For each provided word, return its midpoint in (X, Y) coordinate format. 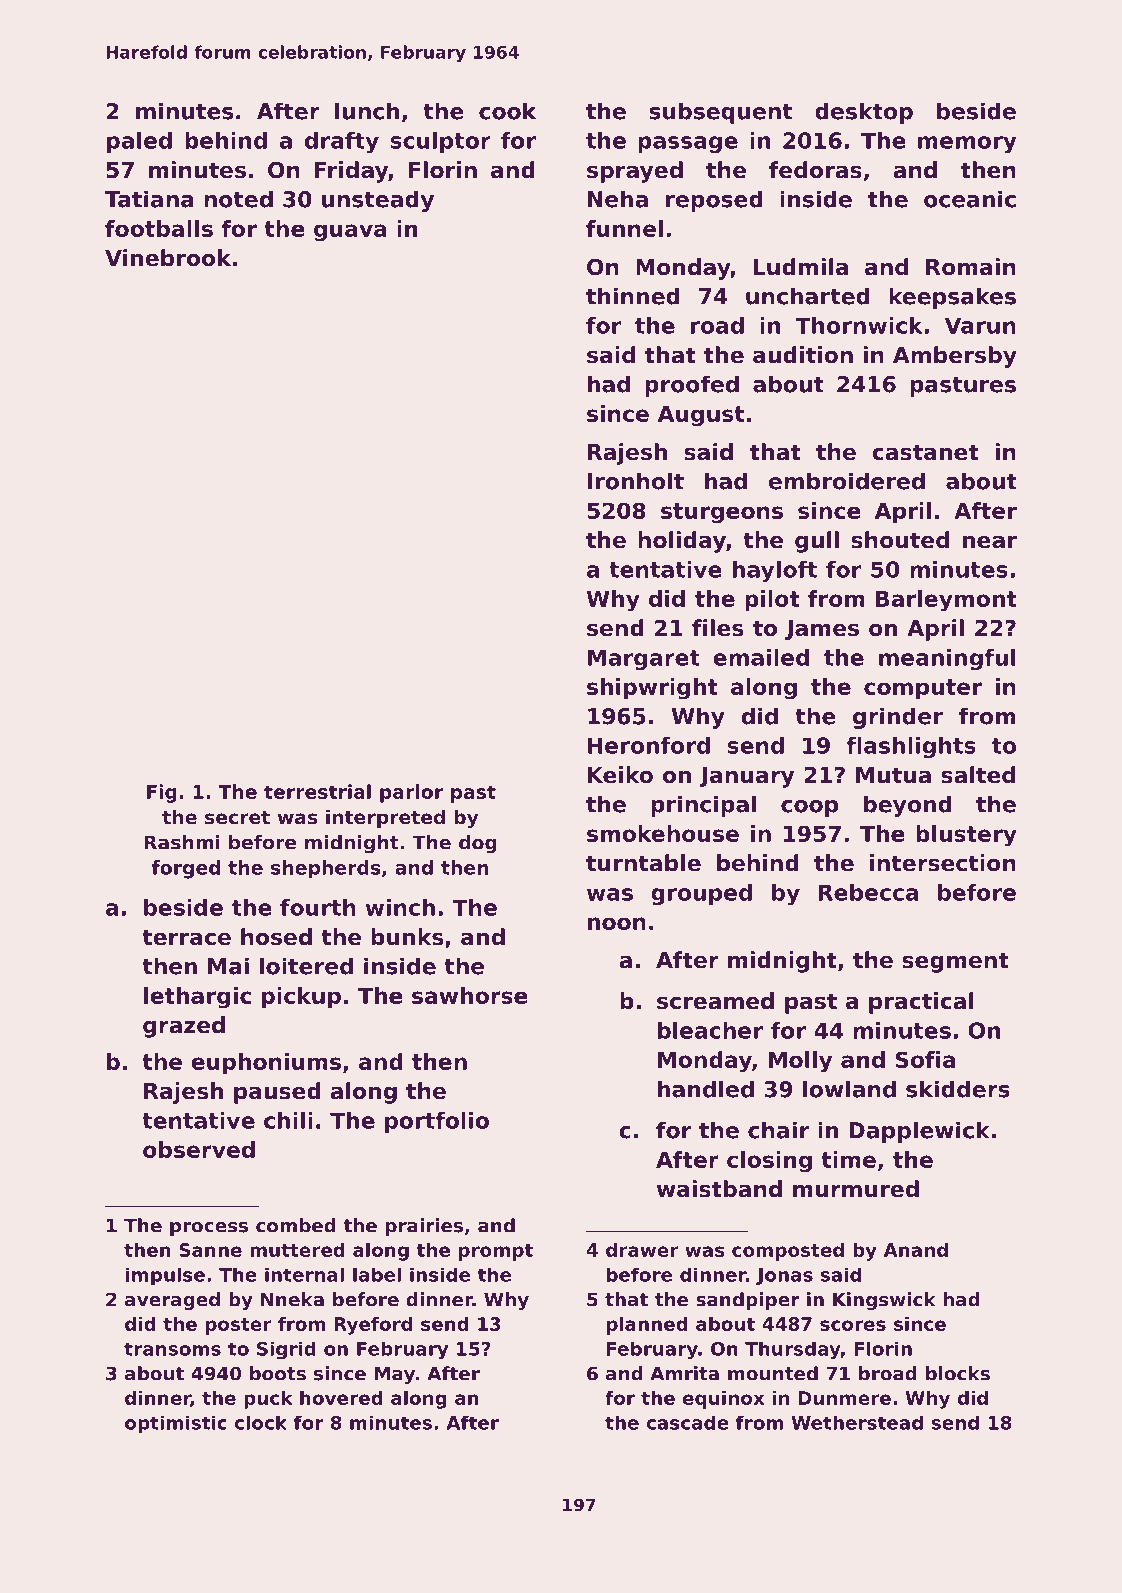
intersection (943, 863)
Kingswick (884, 1301)
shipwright (652, 689)
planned (647, 1326)
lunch (367, 111)
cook (507, 111)
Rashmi (182, 842)
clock (261, 1423)
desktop (864, 113)
